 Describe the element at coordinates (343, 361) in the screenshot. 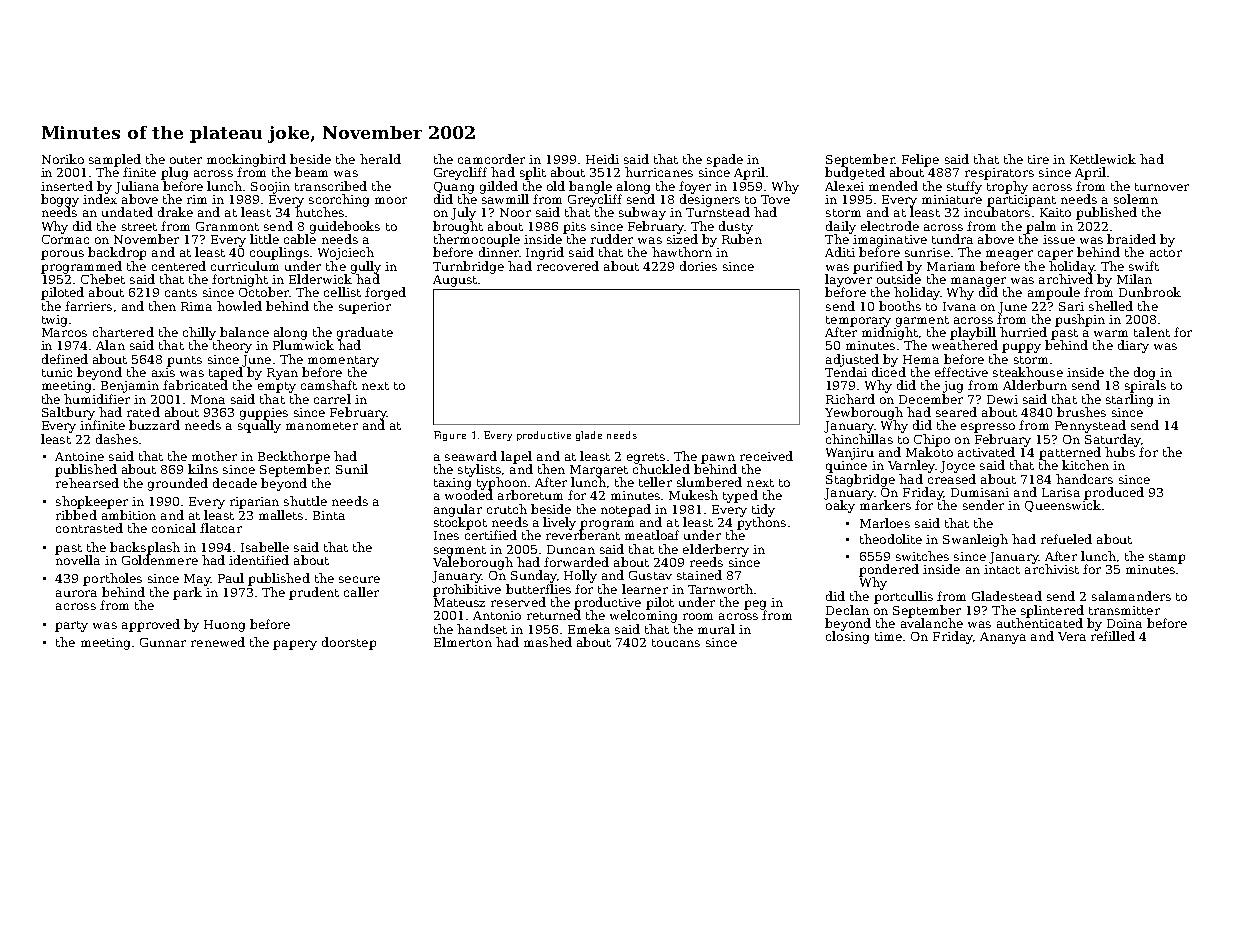

I see `momentary` at that location.
